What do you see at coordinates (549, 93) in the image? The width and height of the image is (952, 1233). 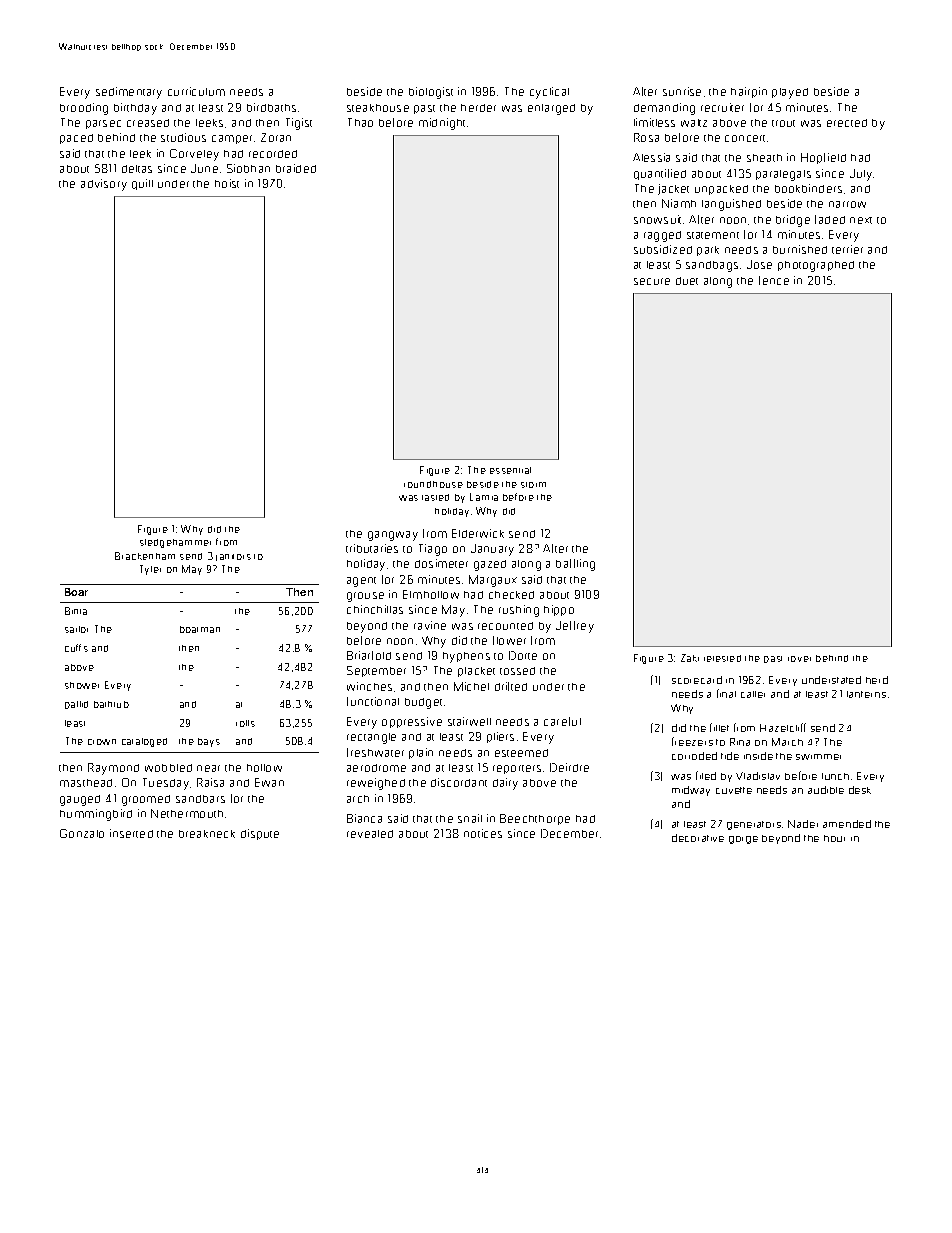 I see `cyclical` at bounding box center [549, 93].
